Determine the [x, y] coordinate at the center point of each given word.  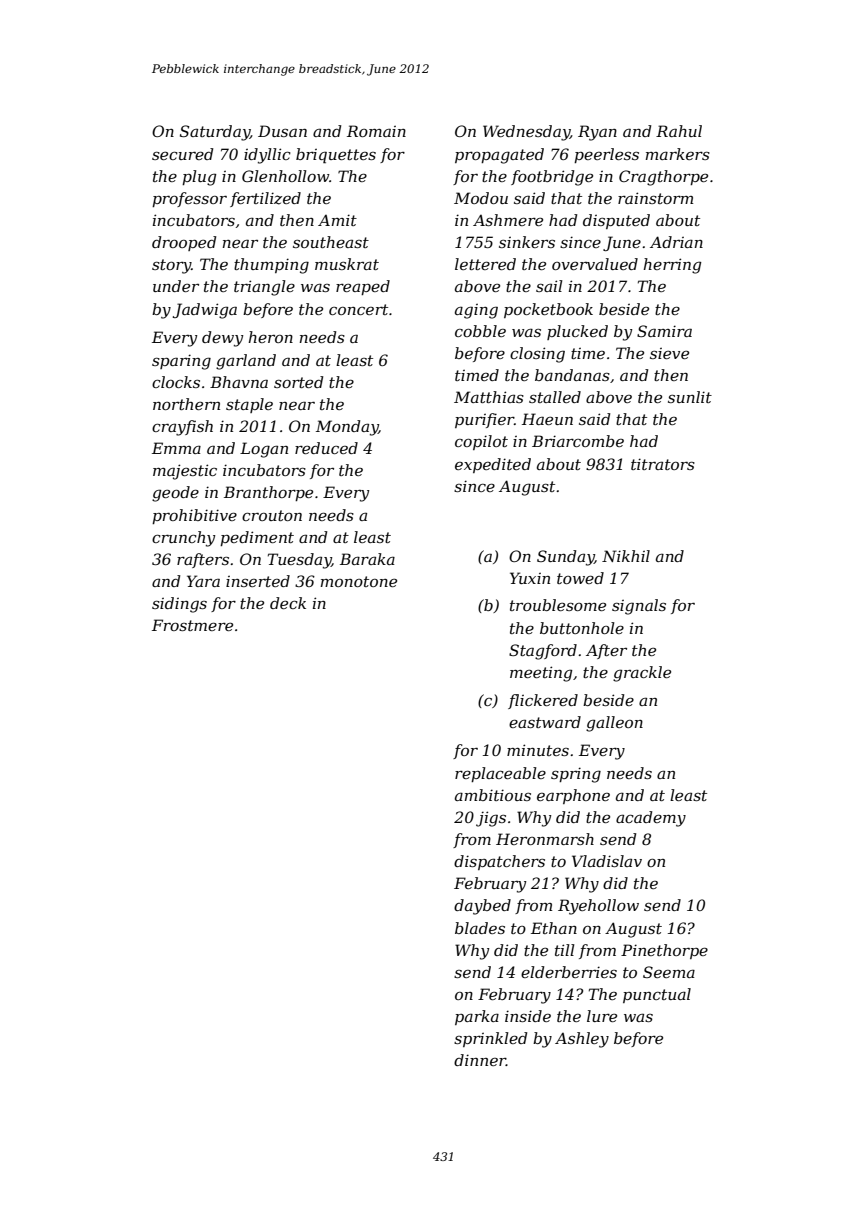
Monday [347, 428]
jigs [491, 819]
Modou [481, 198]
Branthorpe [268, 493]
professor [189, 199]
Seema [669, 972]
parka [477, 1017]
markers [678, 154]
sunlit [690, 397]
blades [480, 928]
